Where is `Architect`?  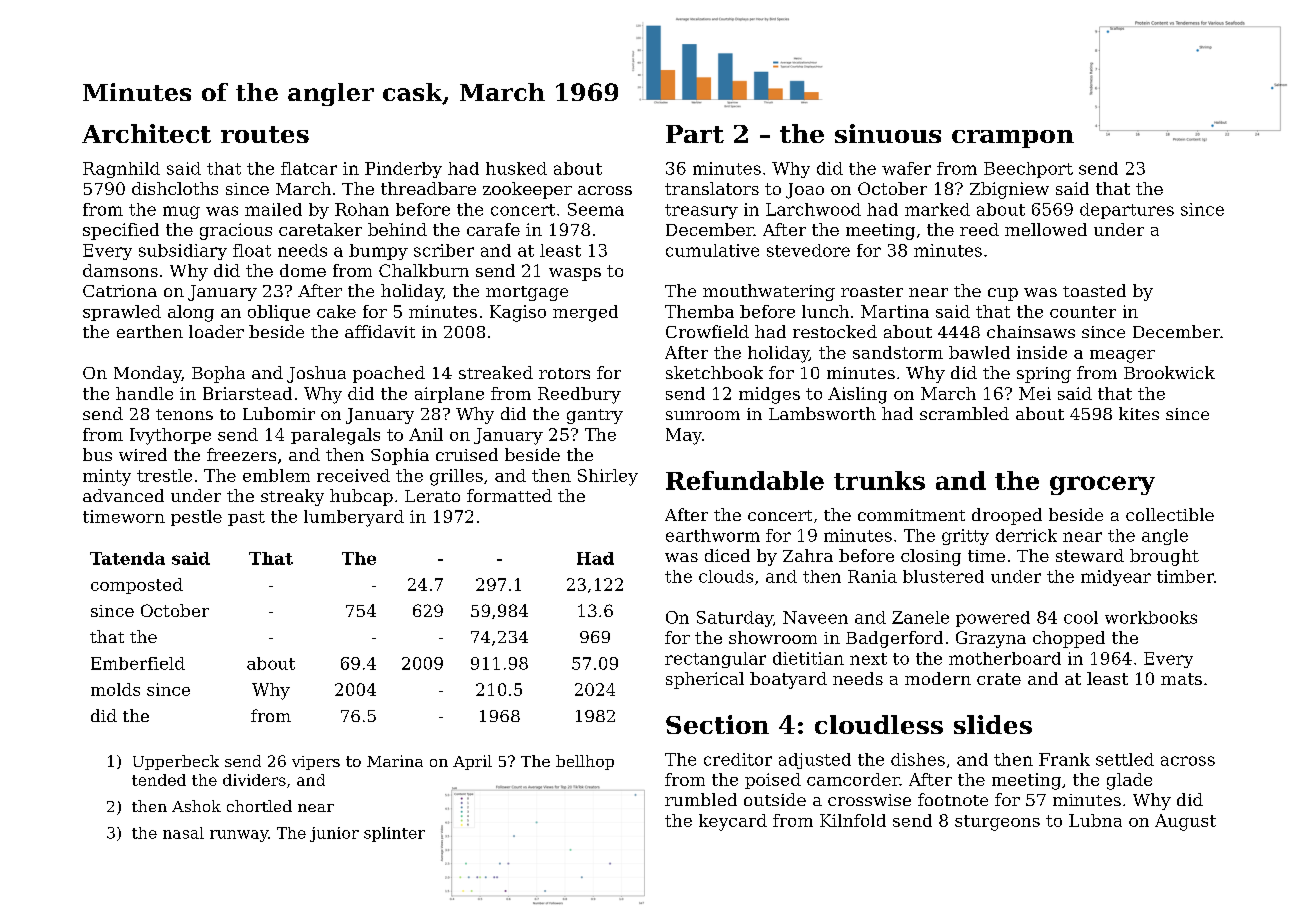 Architect is located at coordinates (146, 133).
